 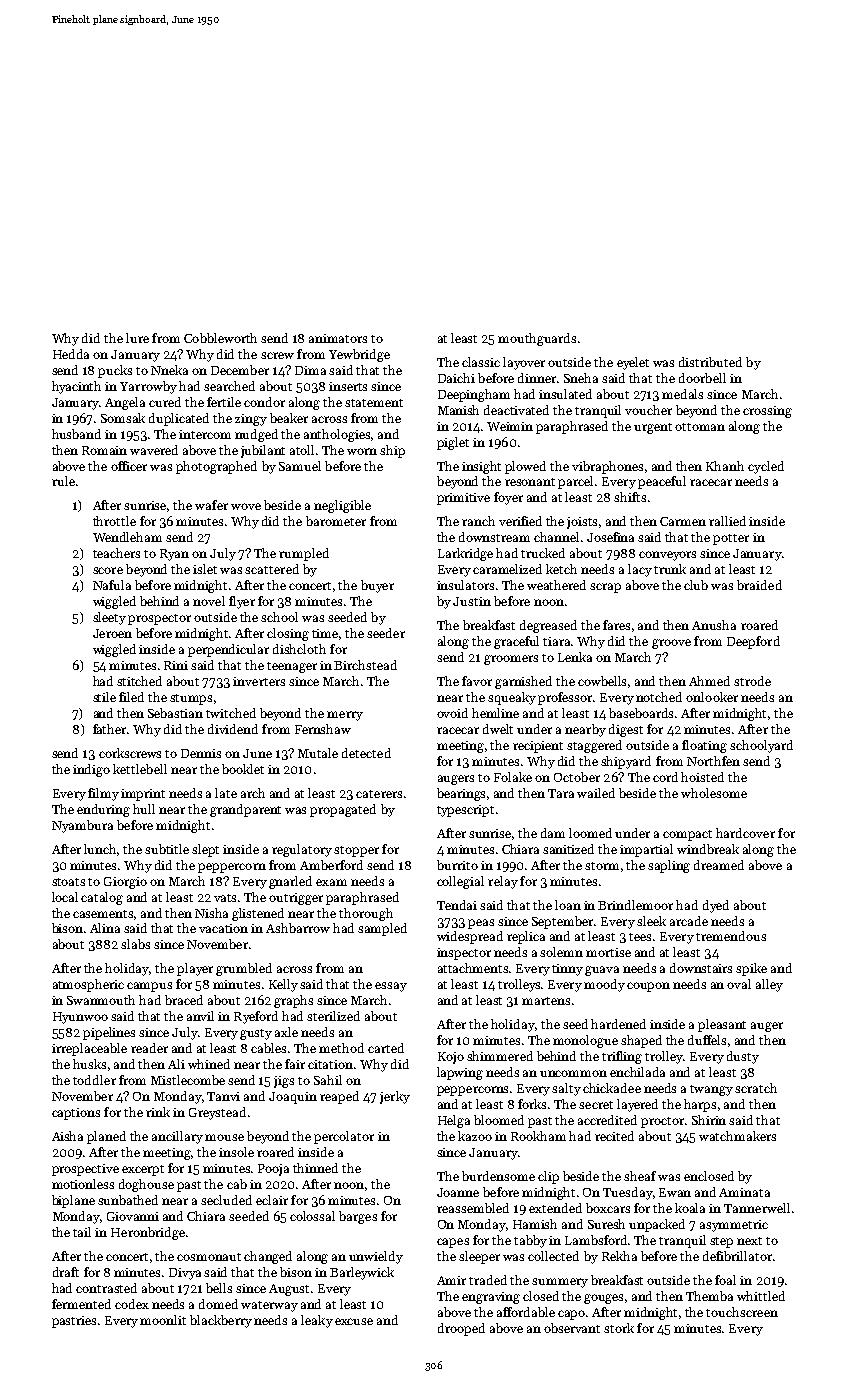 What do you see at coordinates (290, 882) in the image?
I see `gnarled` at bounding box center [290, 882].
